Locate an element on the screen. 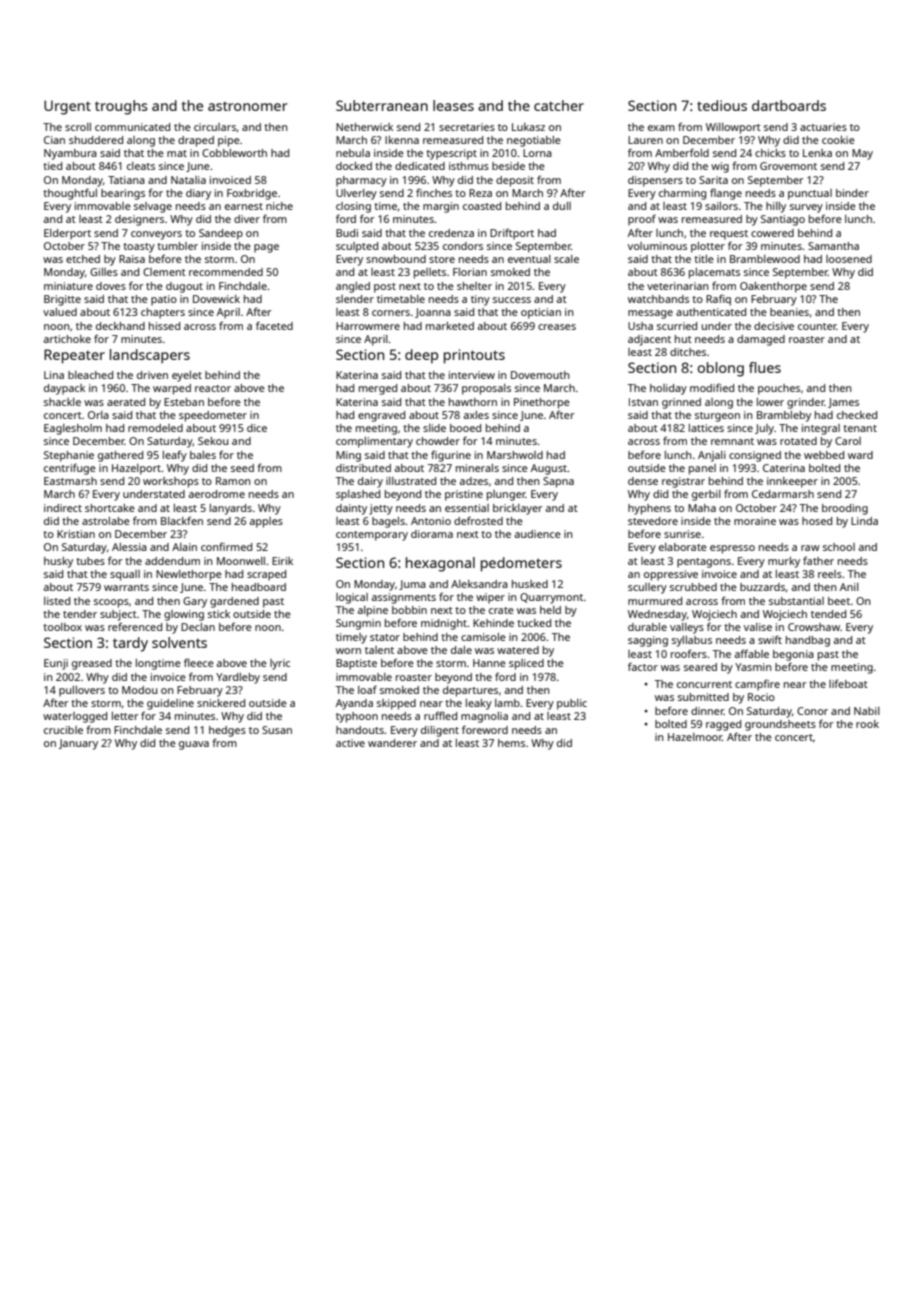 The width and height of the screenshot is (924, 1308). Subterranean is located at coordinates (382, 105).
